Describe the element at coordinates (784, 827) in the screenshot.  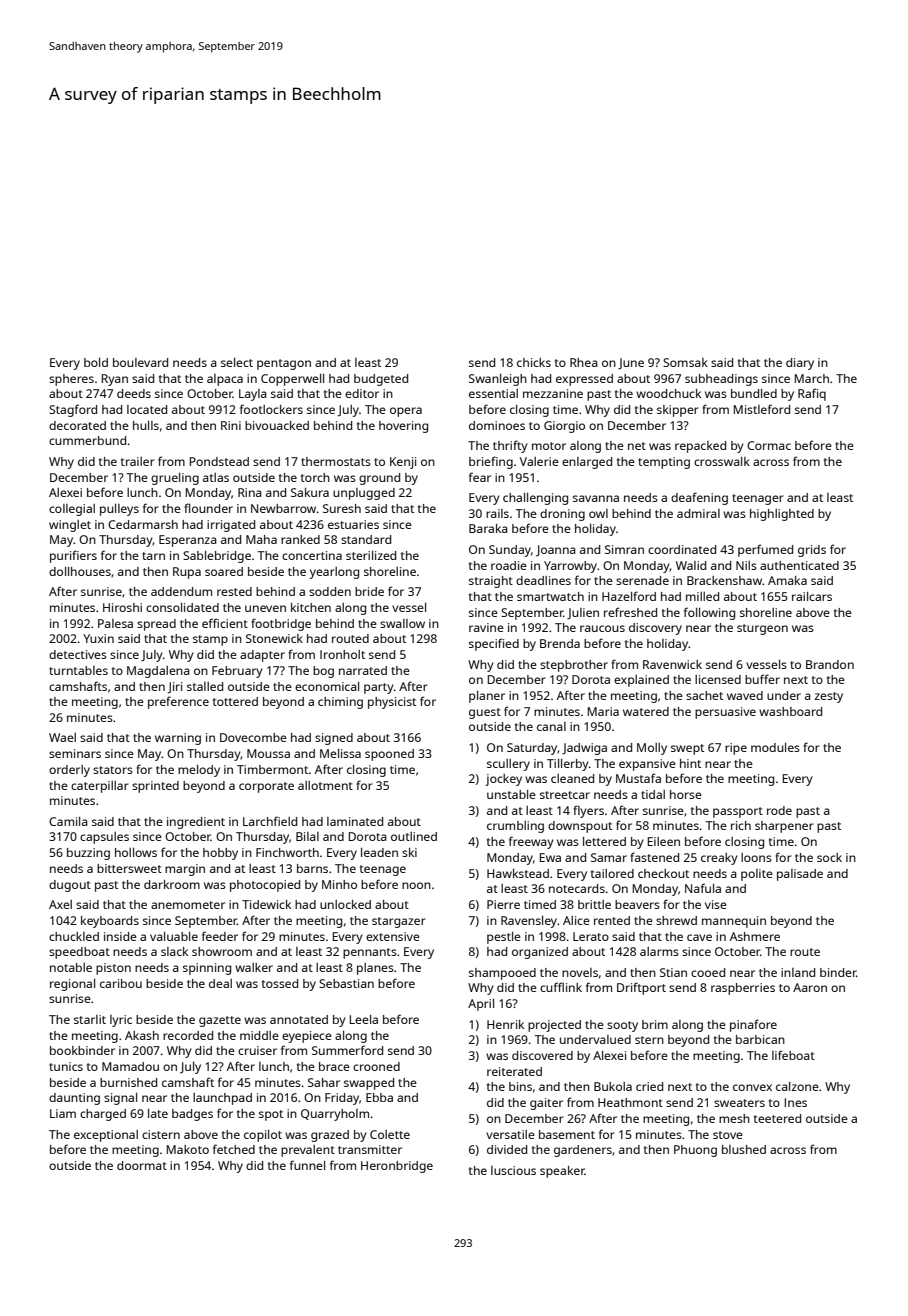
I see `sharpener` at that location.
